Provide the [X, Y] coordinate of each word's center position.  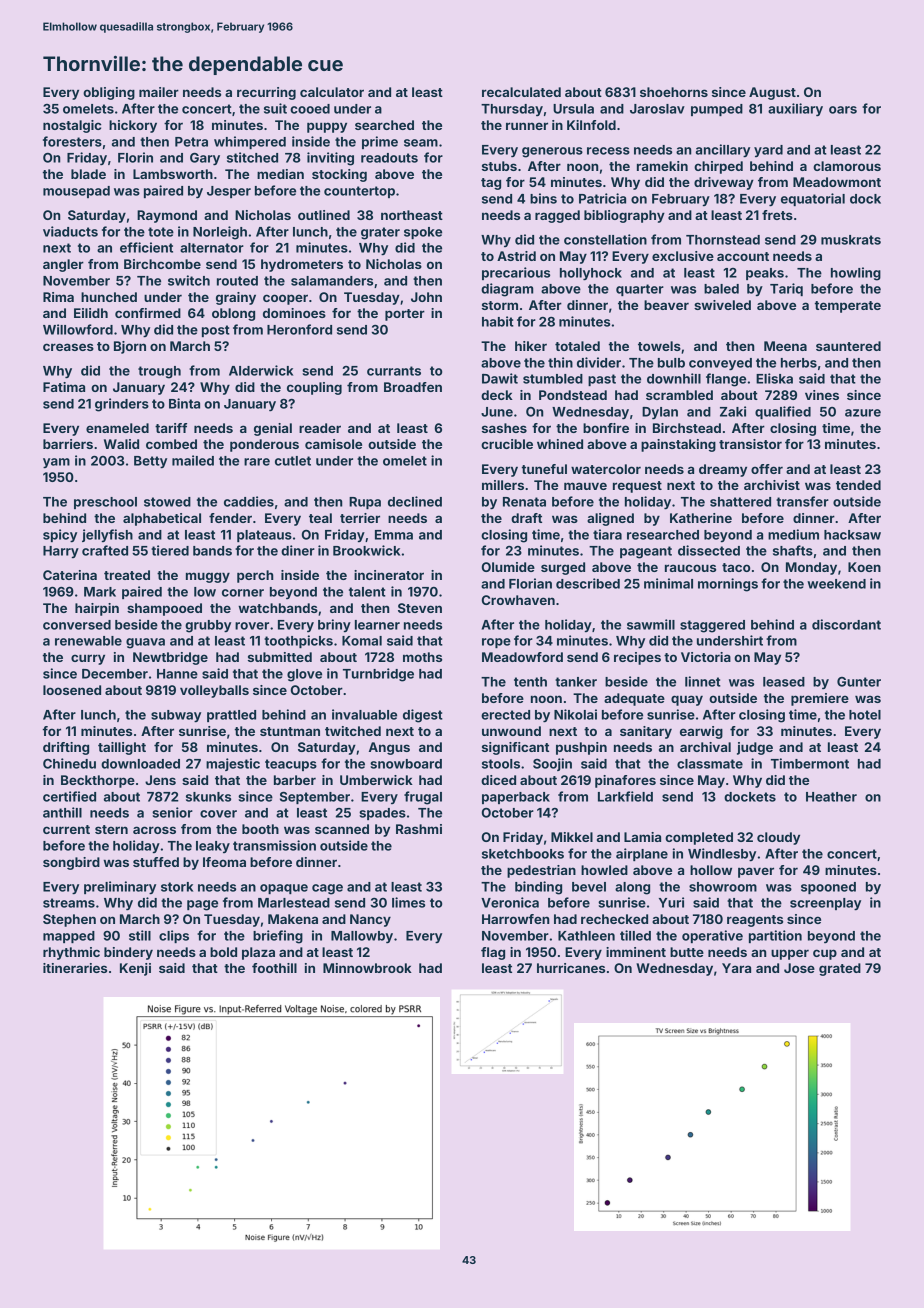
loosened [72, 690]
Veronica [510, 902]
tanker [576, 682]
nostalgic [72, 126]
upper [790, 954]
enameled [117, 428]
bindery [128, 953]
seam [421, 143]
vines [822, 395]
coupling [314, 388]
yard [768, 151]
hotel [865, 715]
